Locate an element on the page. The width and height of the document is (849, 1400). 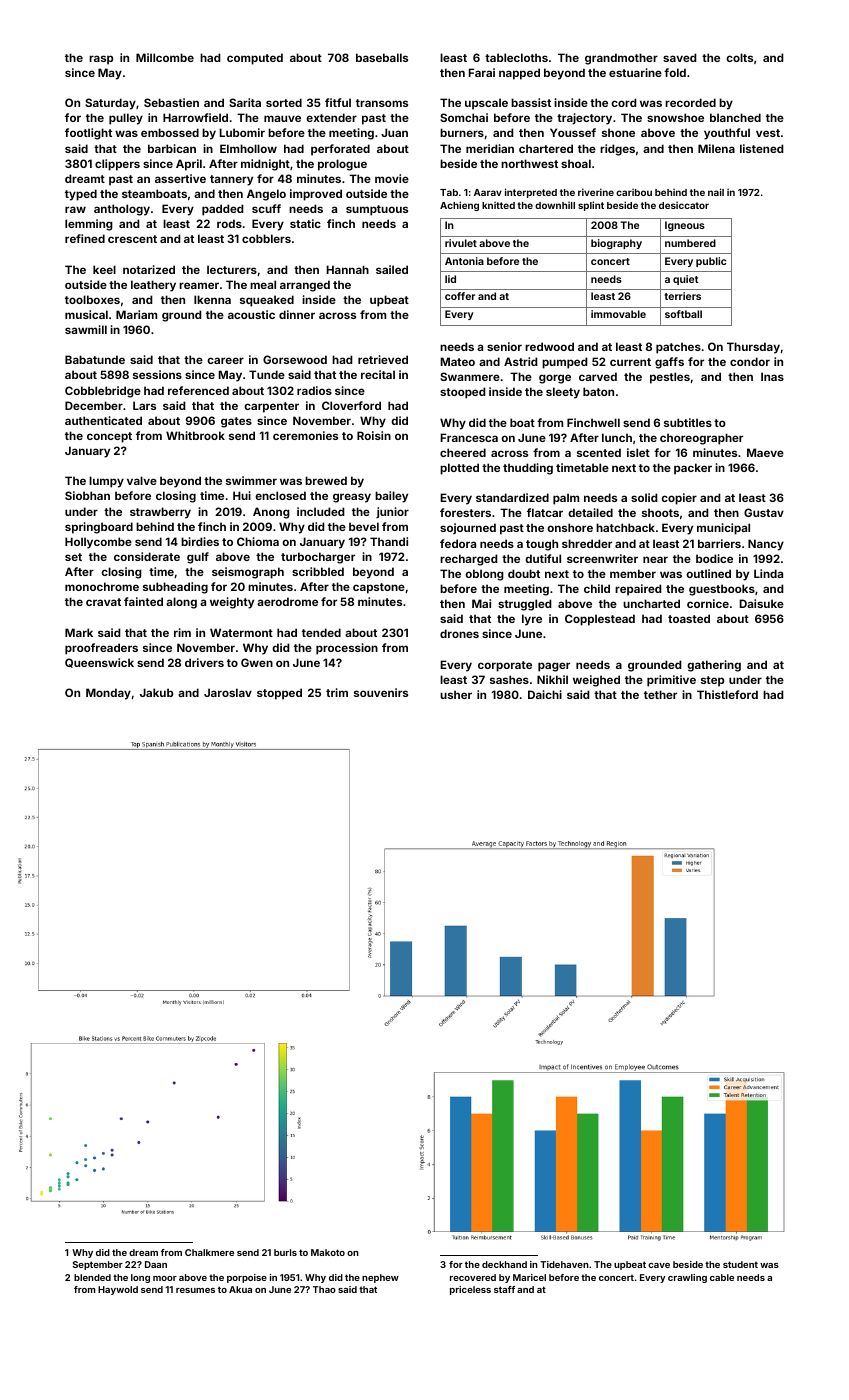
baseballs is located at coordinates (382, 57).
